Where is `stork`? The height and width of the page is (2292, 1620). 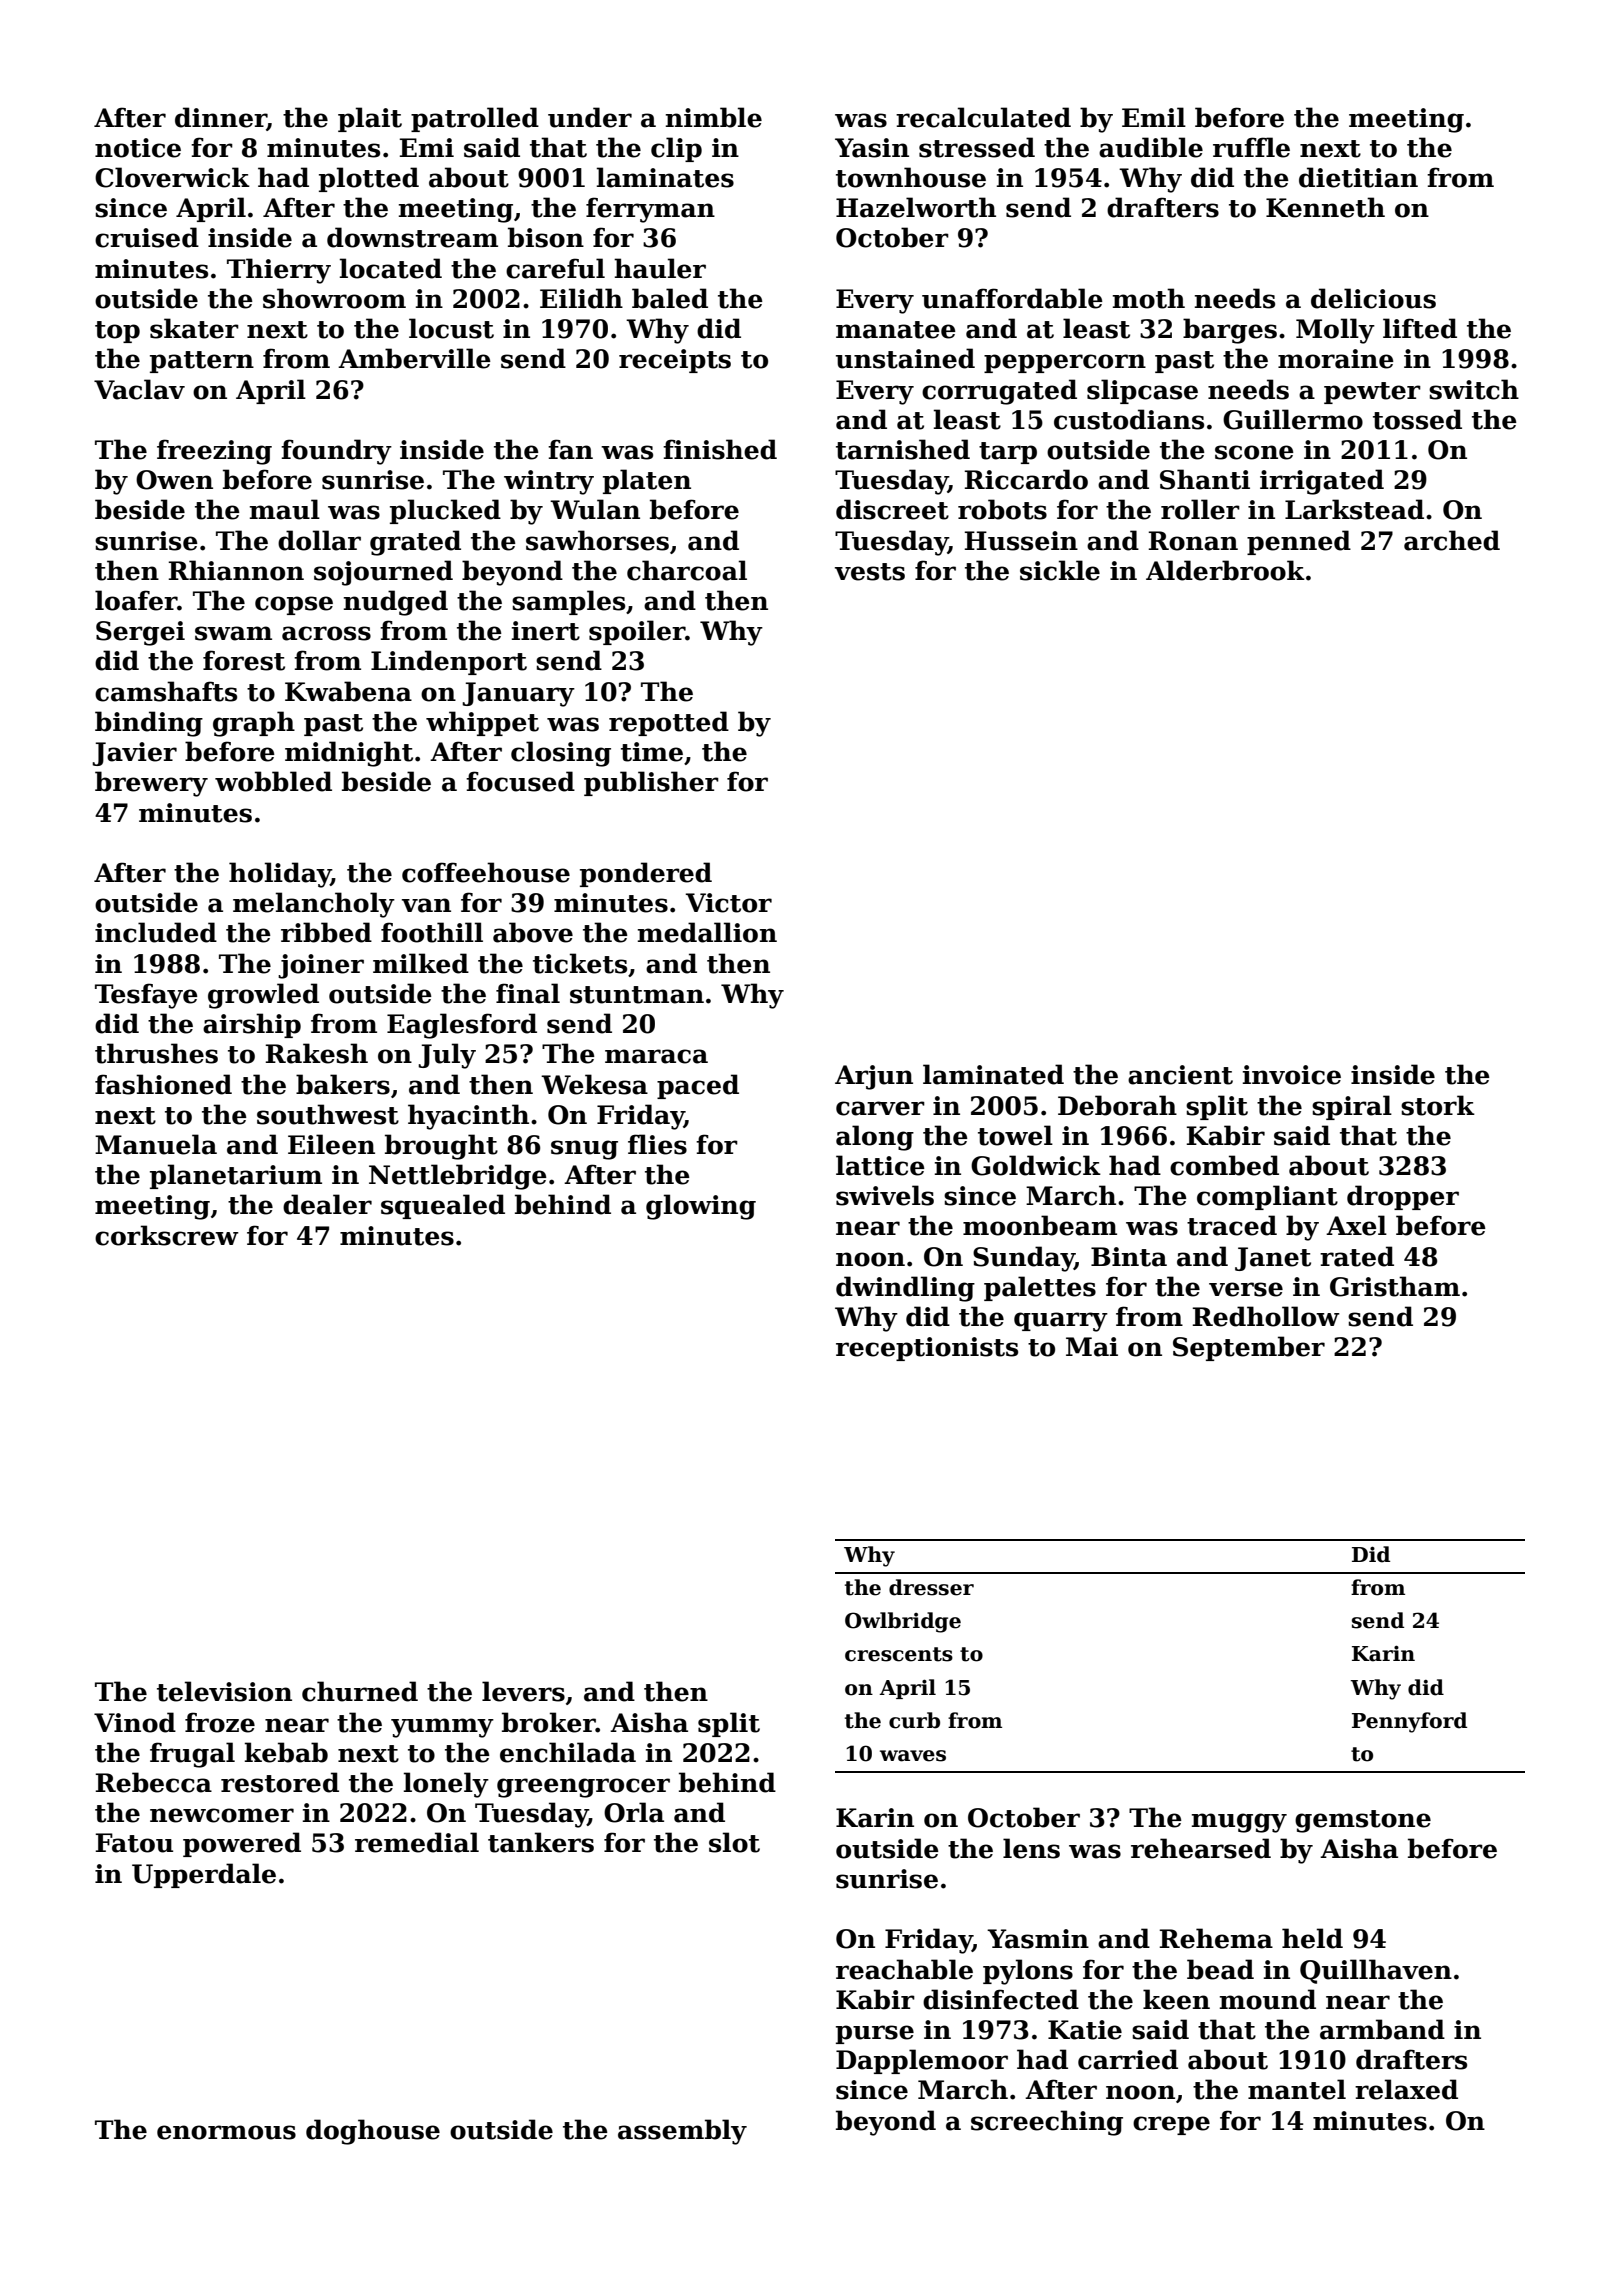
stork is located at coordinates (1438, 1105).
